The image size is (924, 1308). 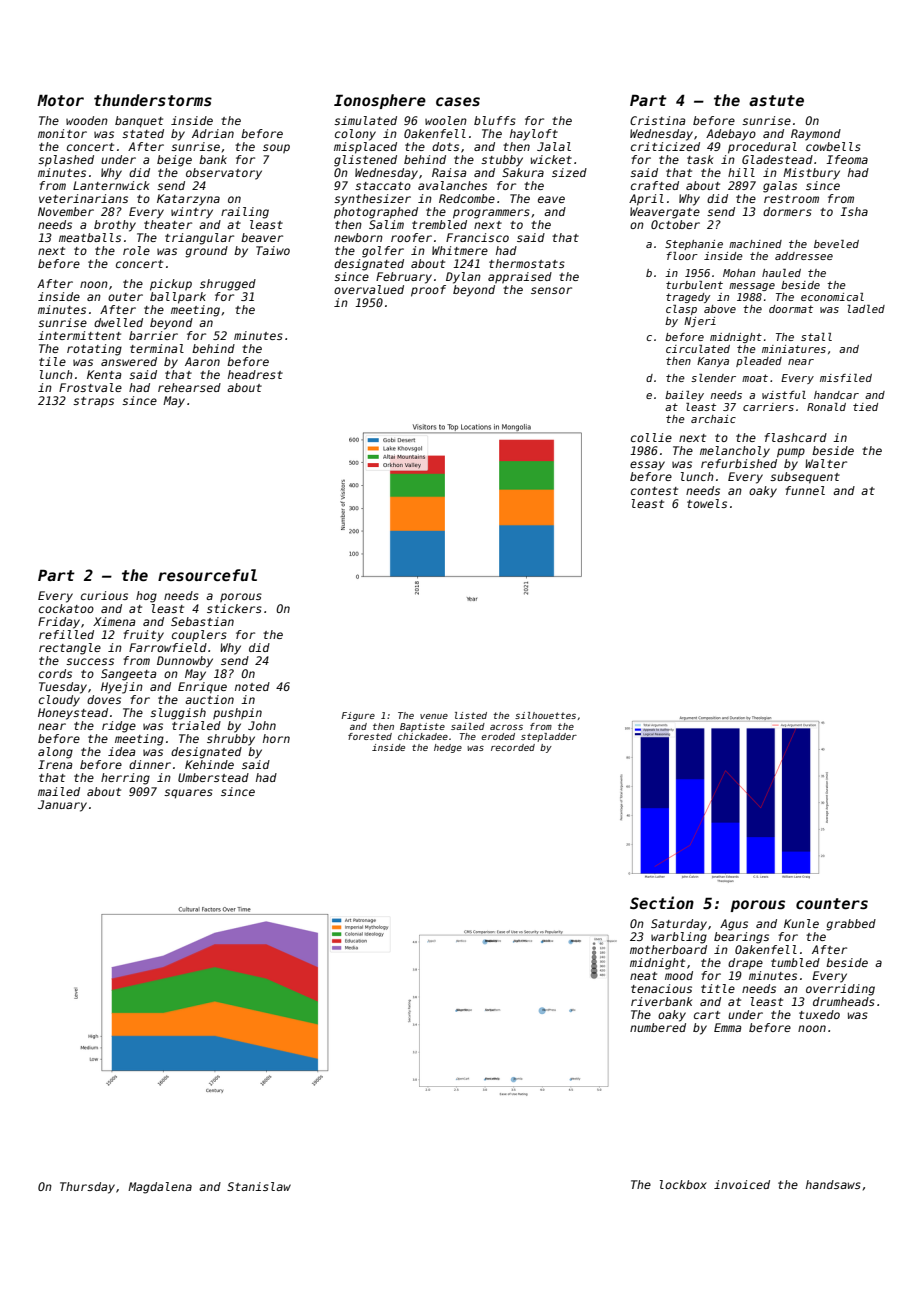 I want to click on resourceful, so click(x=207, y=575).
